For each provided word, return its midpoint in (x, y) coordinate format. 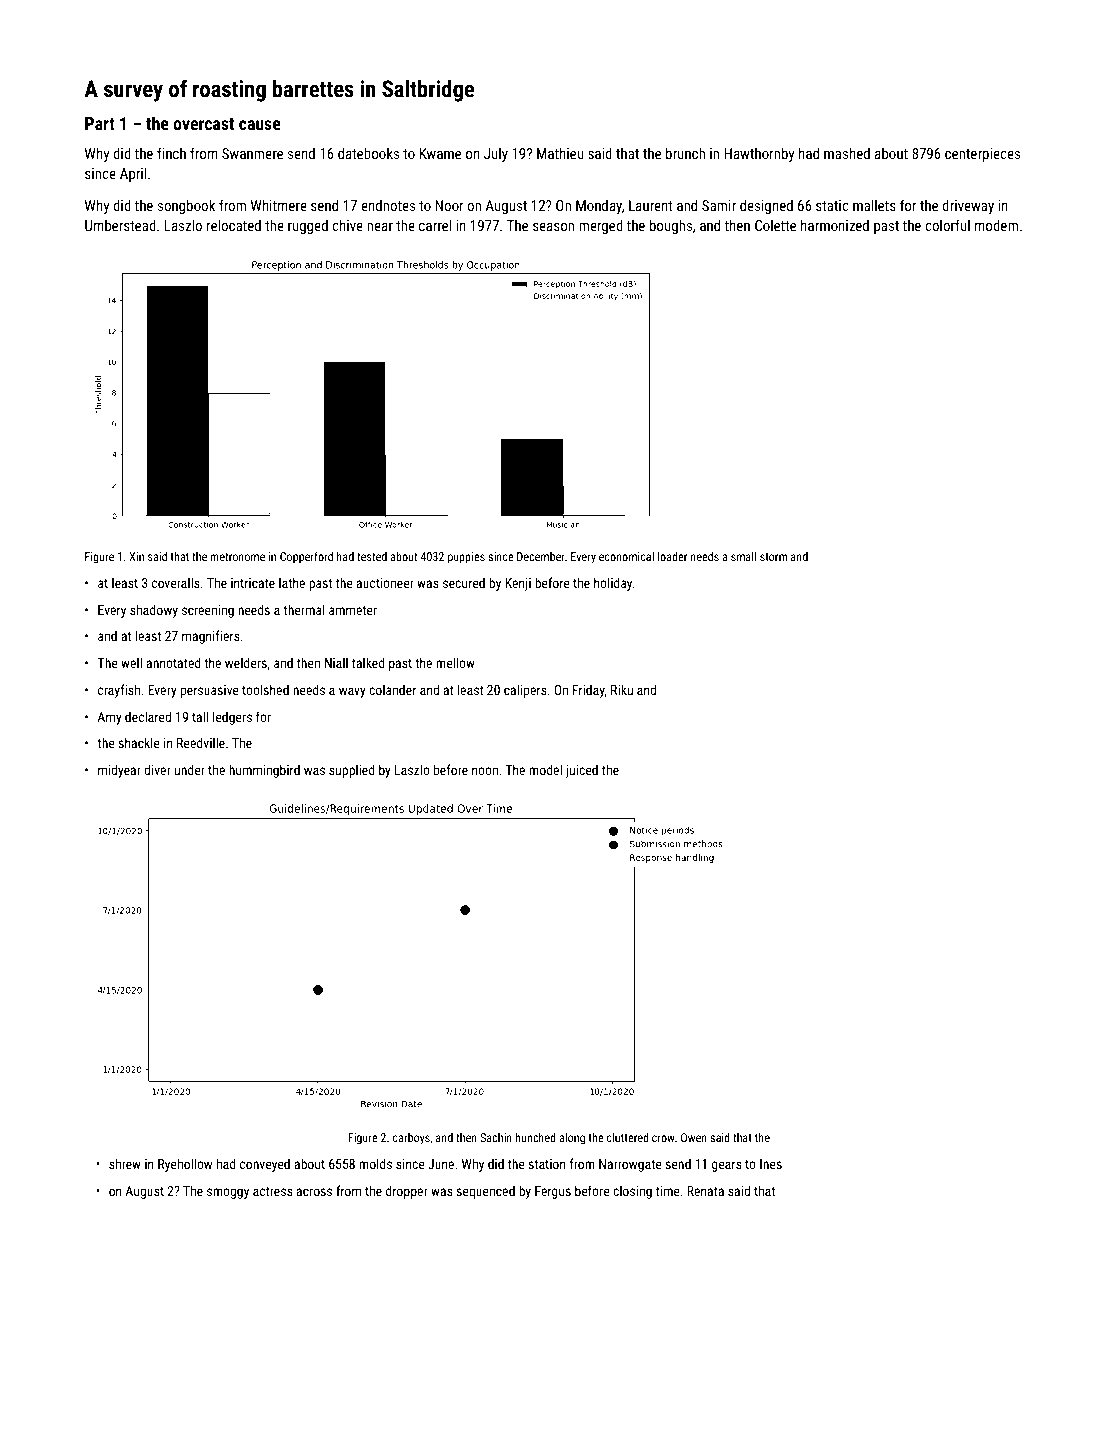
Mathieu (560, 153)
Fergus (553, 1192)
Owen (694, 1137)
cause (260, 125)
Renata (705, 1191)
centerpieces (982, 155)
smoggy (228, 1193)
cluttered (628, 1137)
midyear (119, 771)
